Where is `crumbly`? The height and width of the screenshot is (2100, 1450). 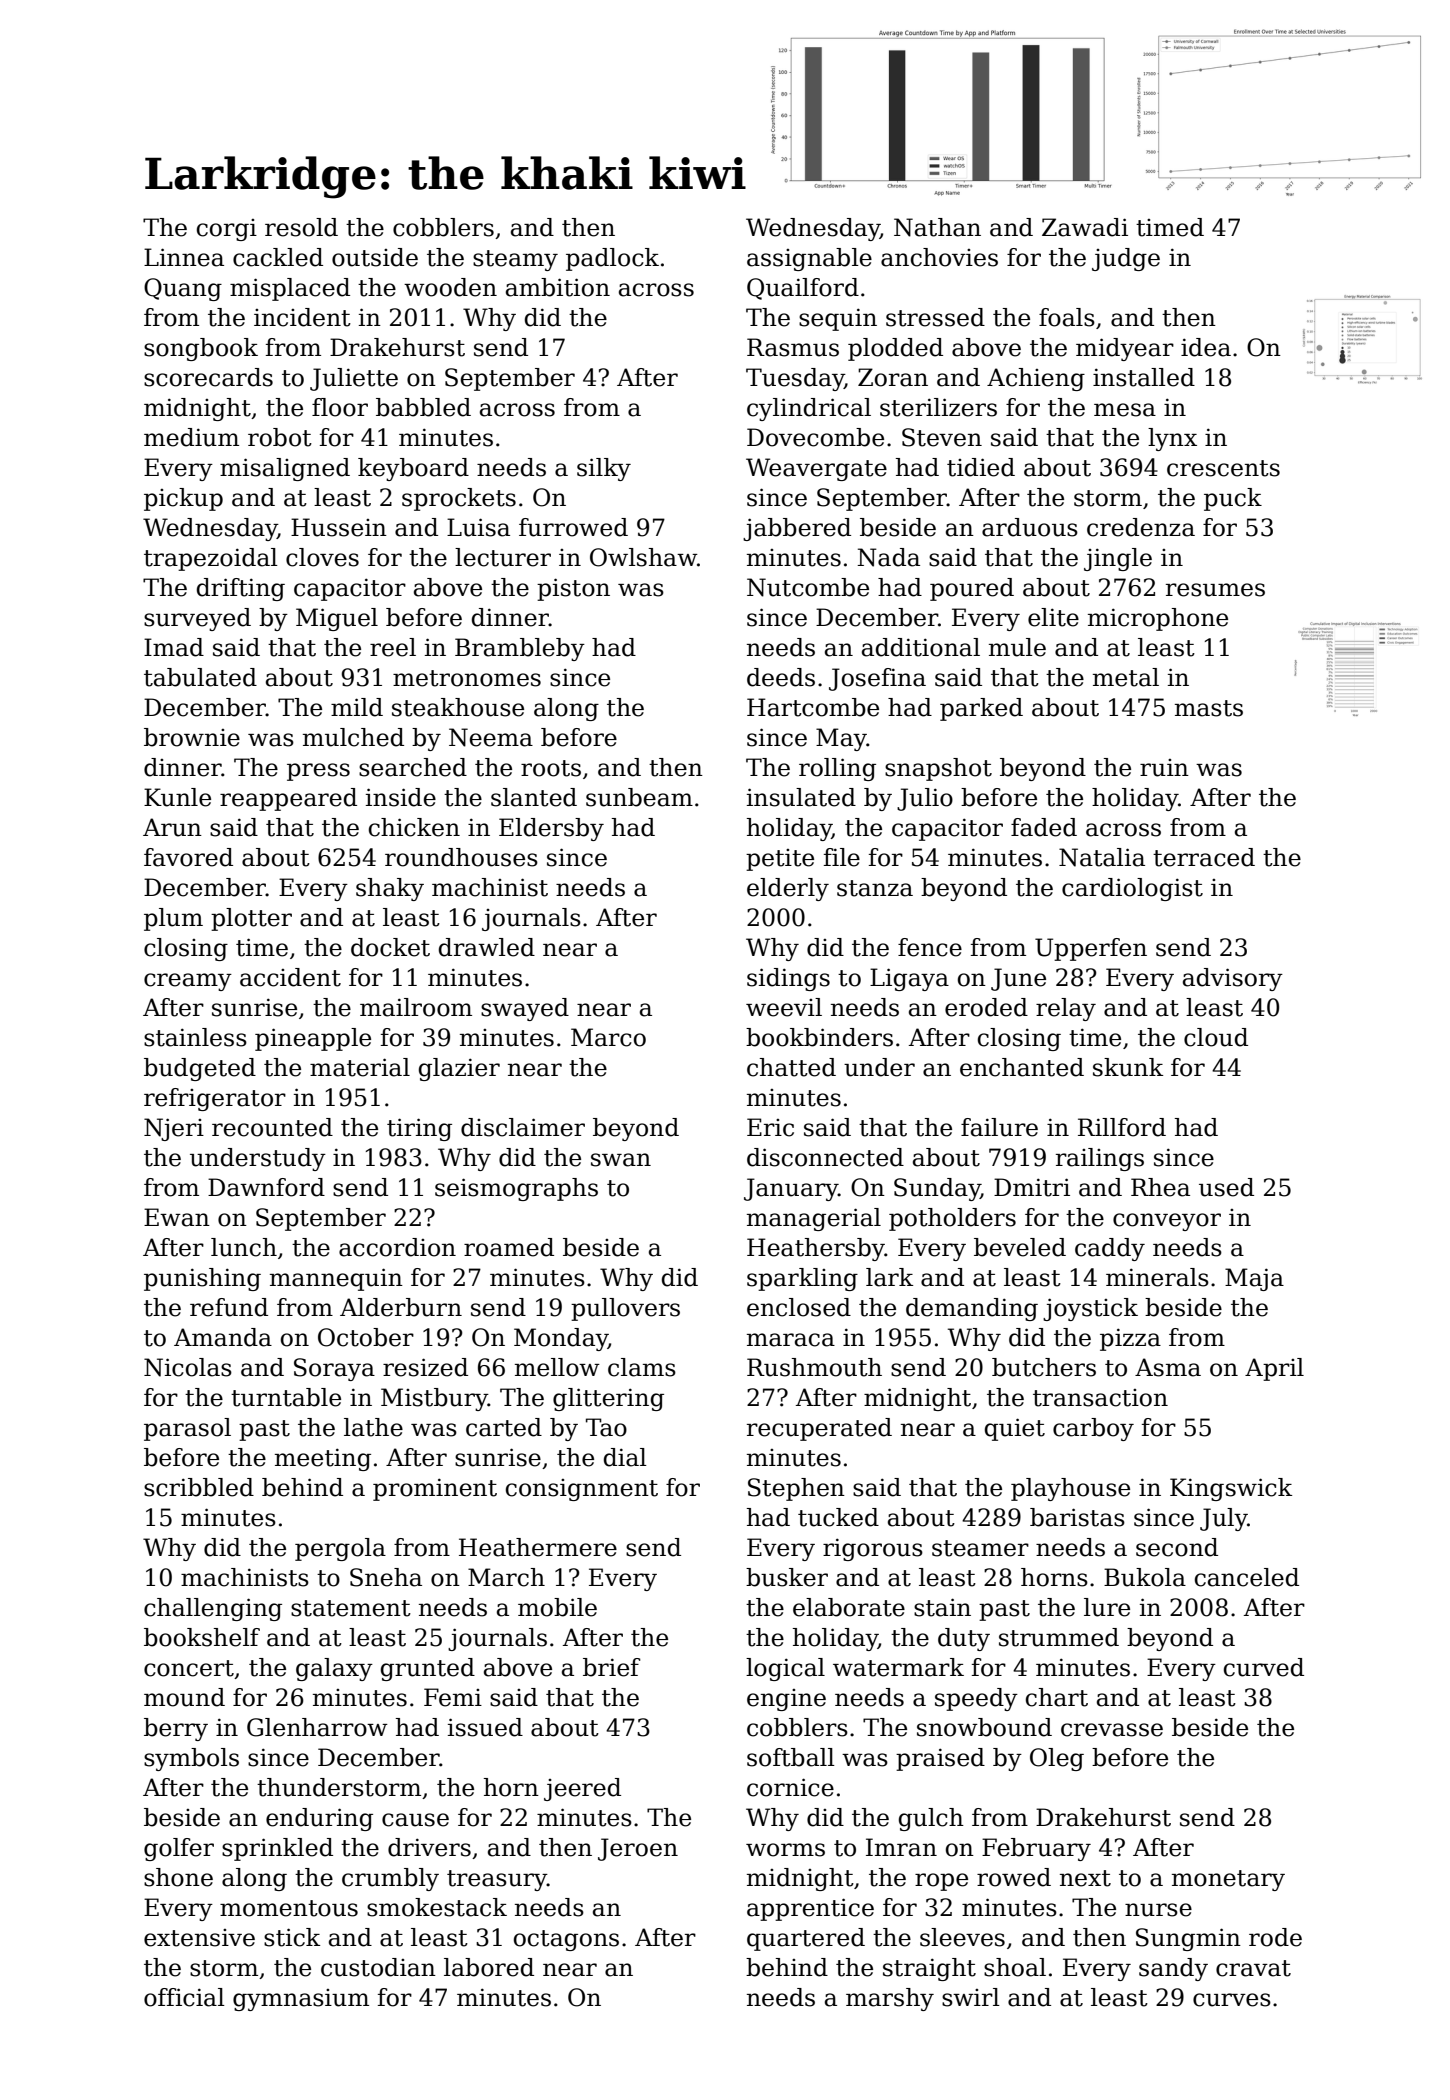 crumbly is located at coordinates (390, 1879).
